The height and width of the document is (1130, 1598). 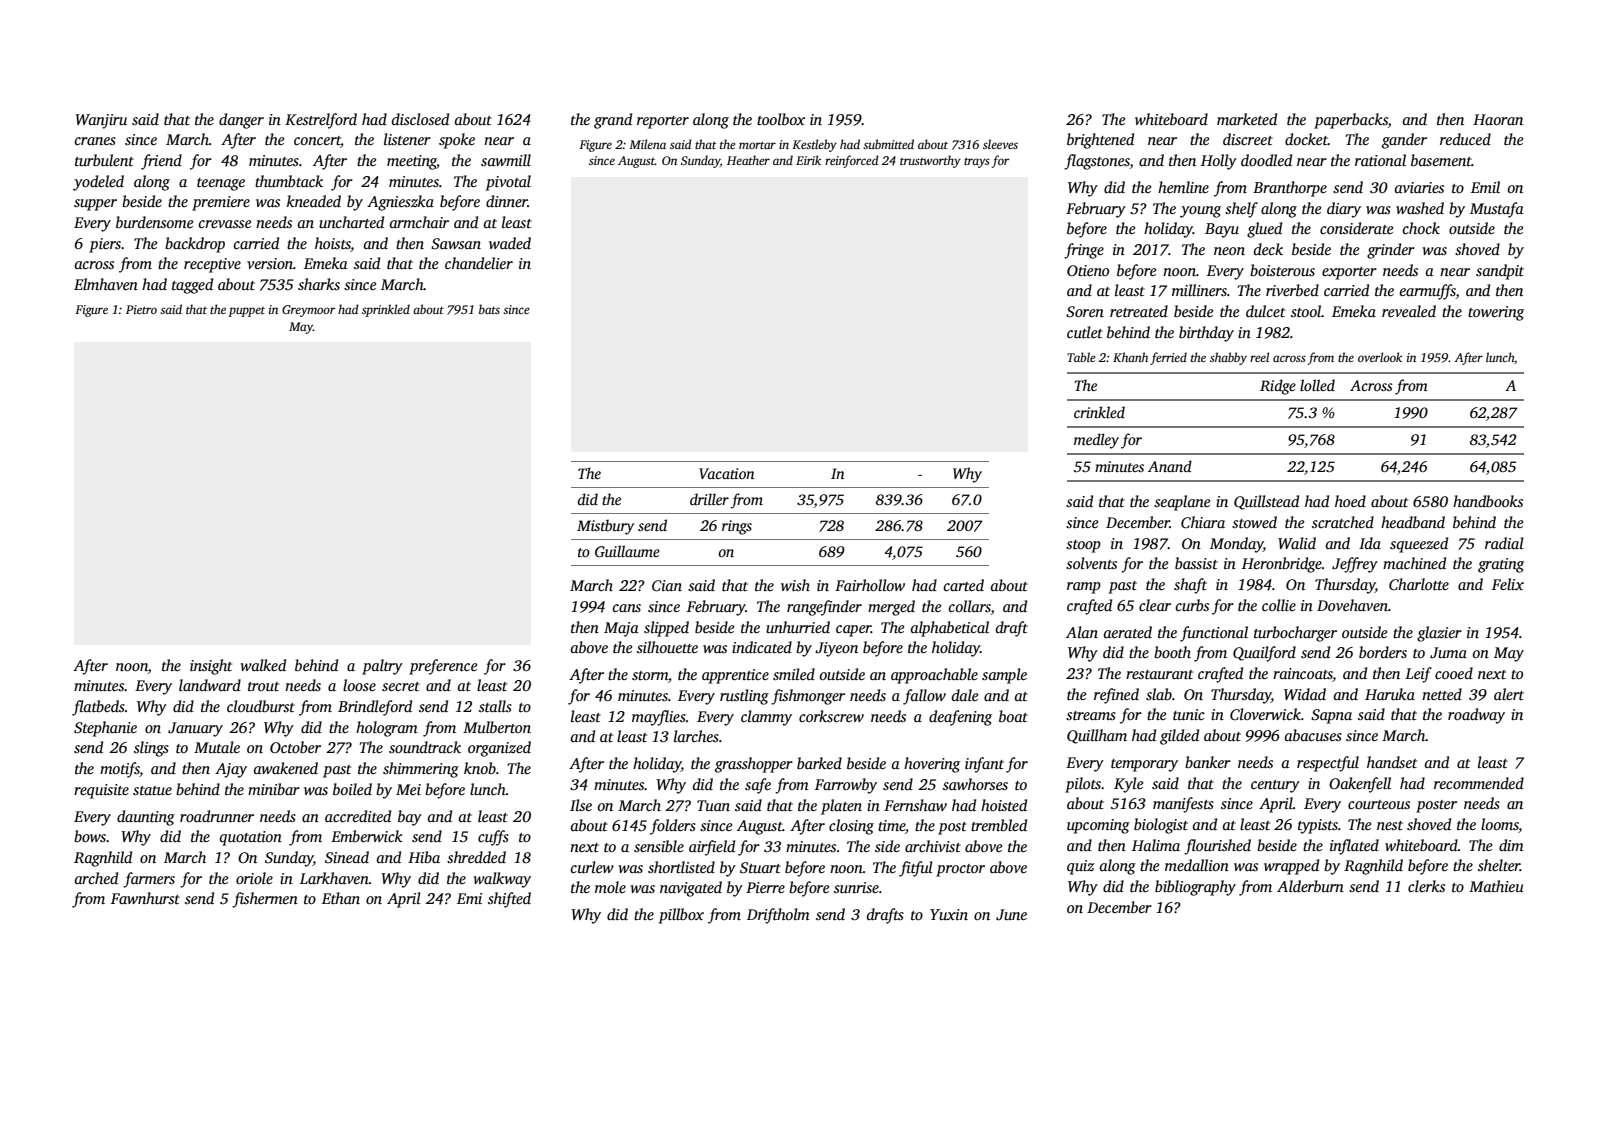 I want to click on shabby, so click(x=1228, y=358).
